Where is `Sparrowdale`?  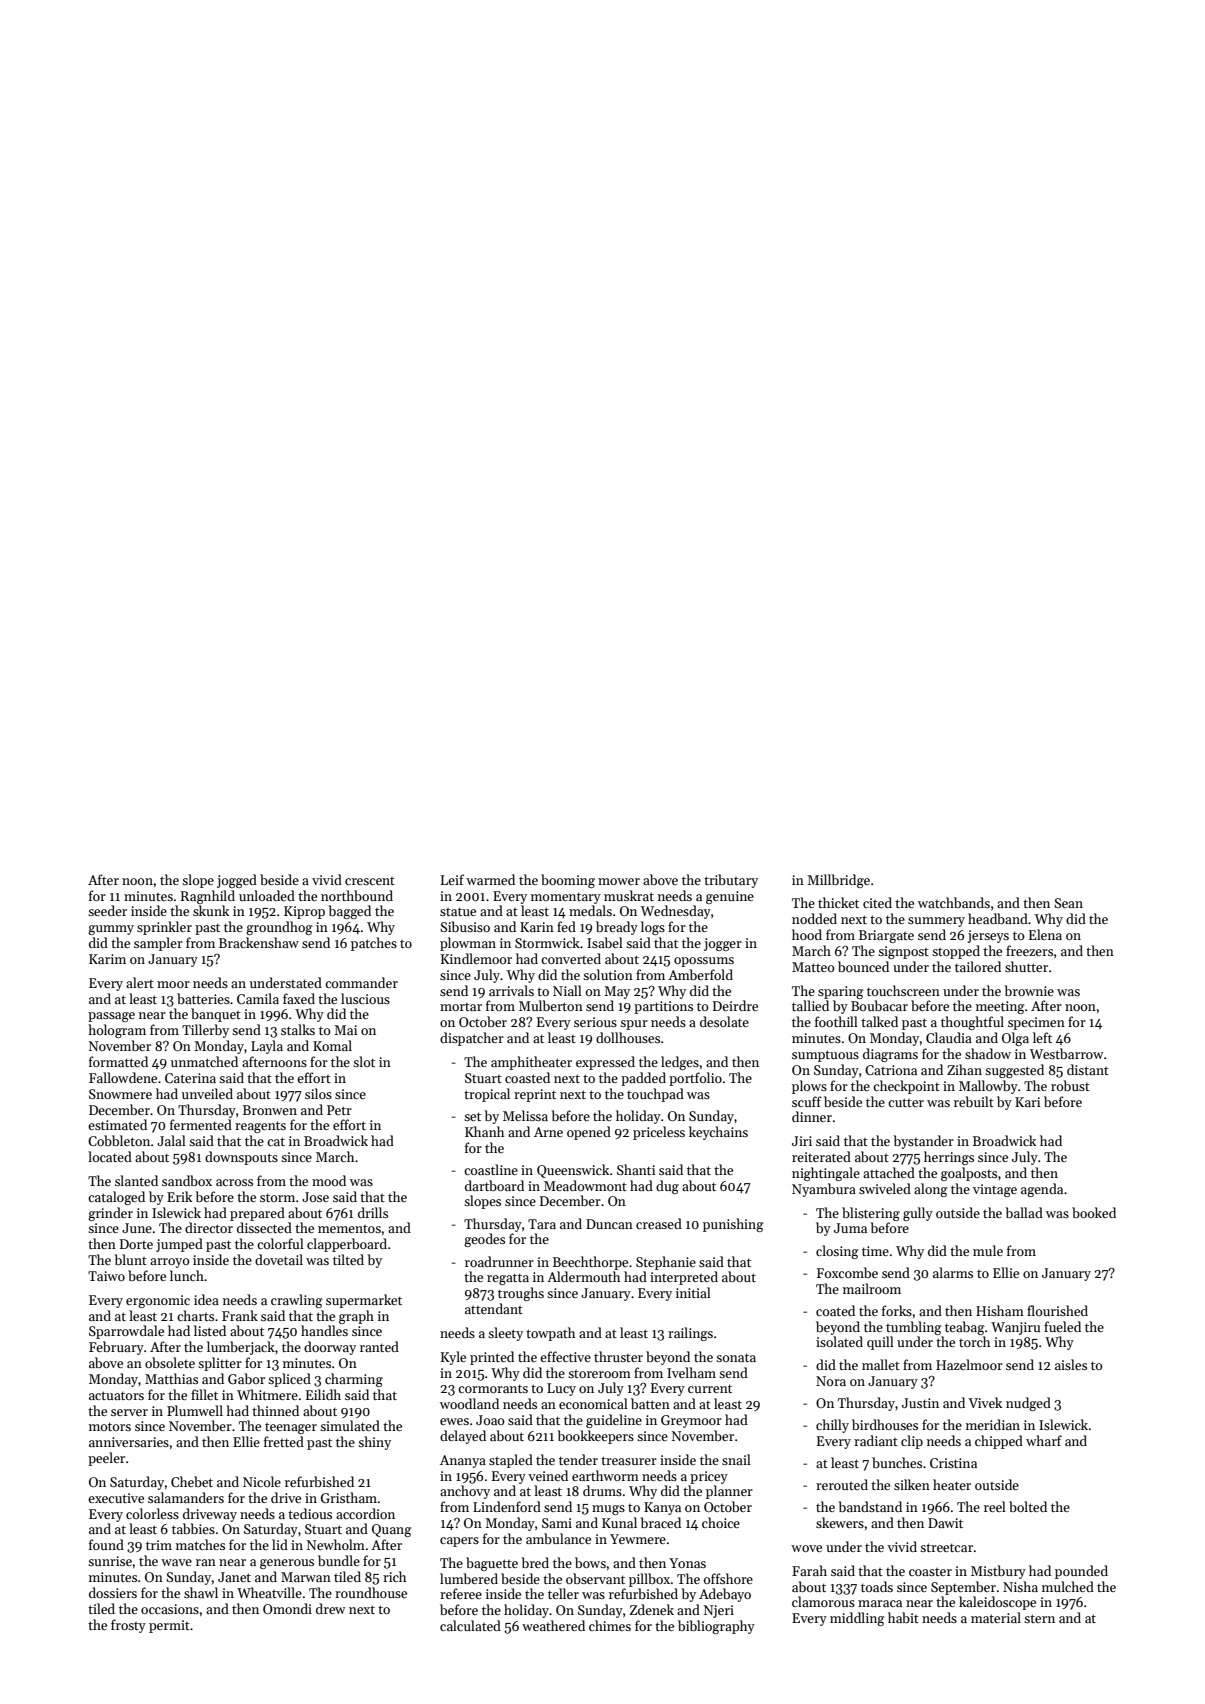
Sparrowdale is located at coordinates (126, 1332).
